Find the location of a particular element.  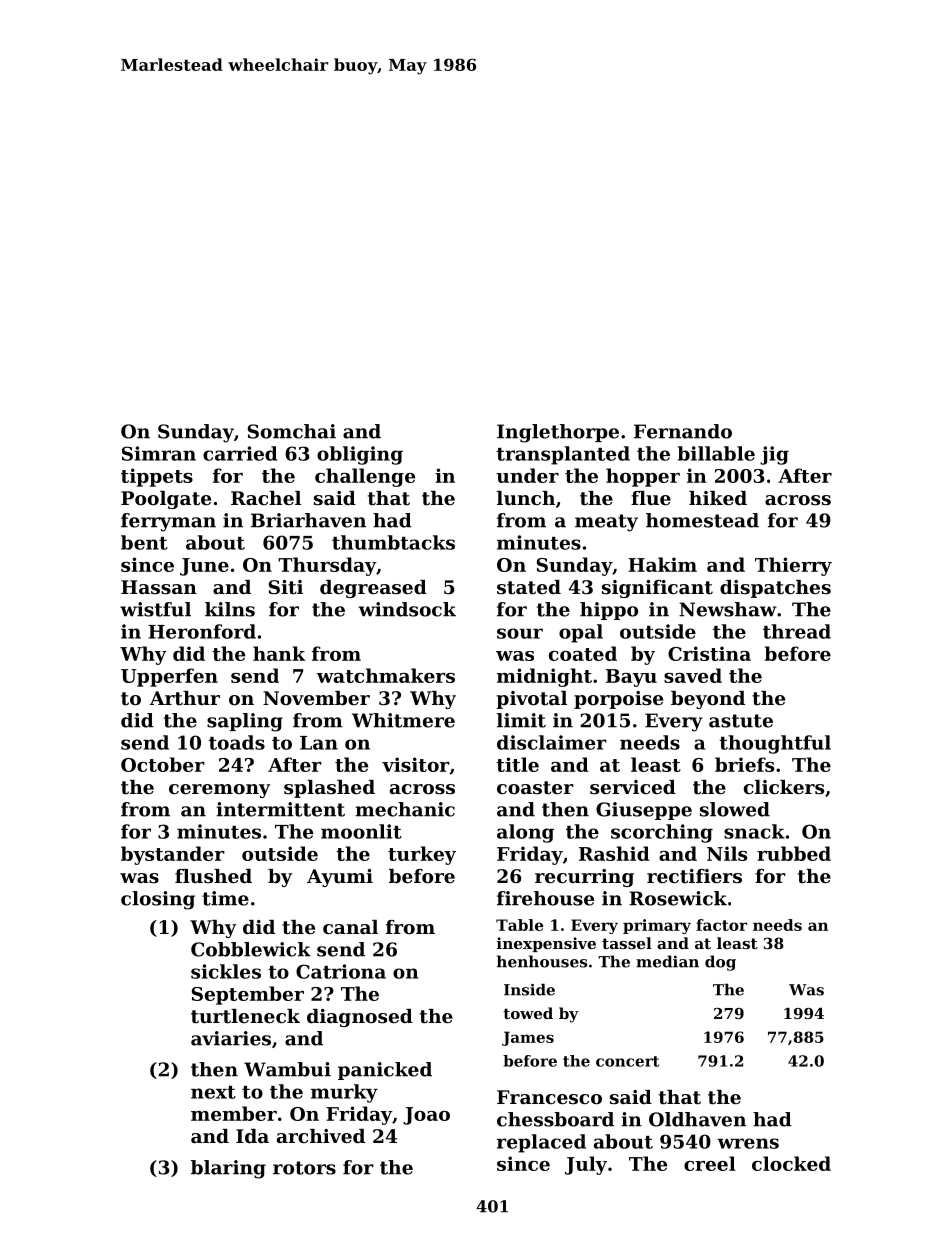

Fernando is located at coordinates (683, 431).
